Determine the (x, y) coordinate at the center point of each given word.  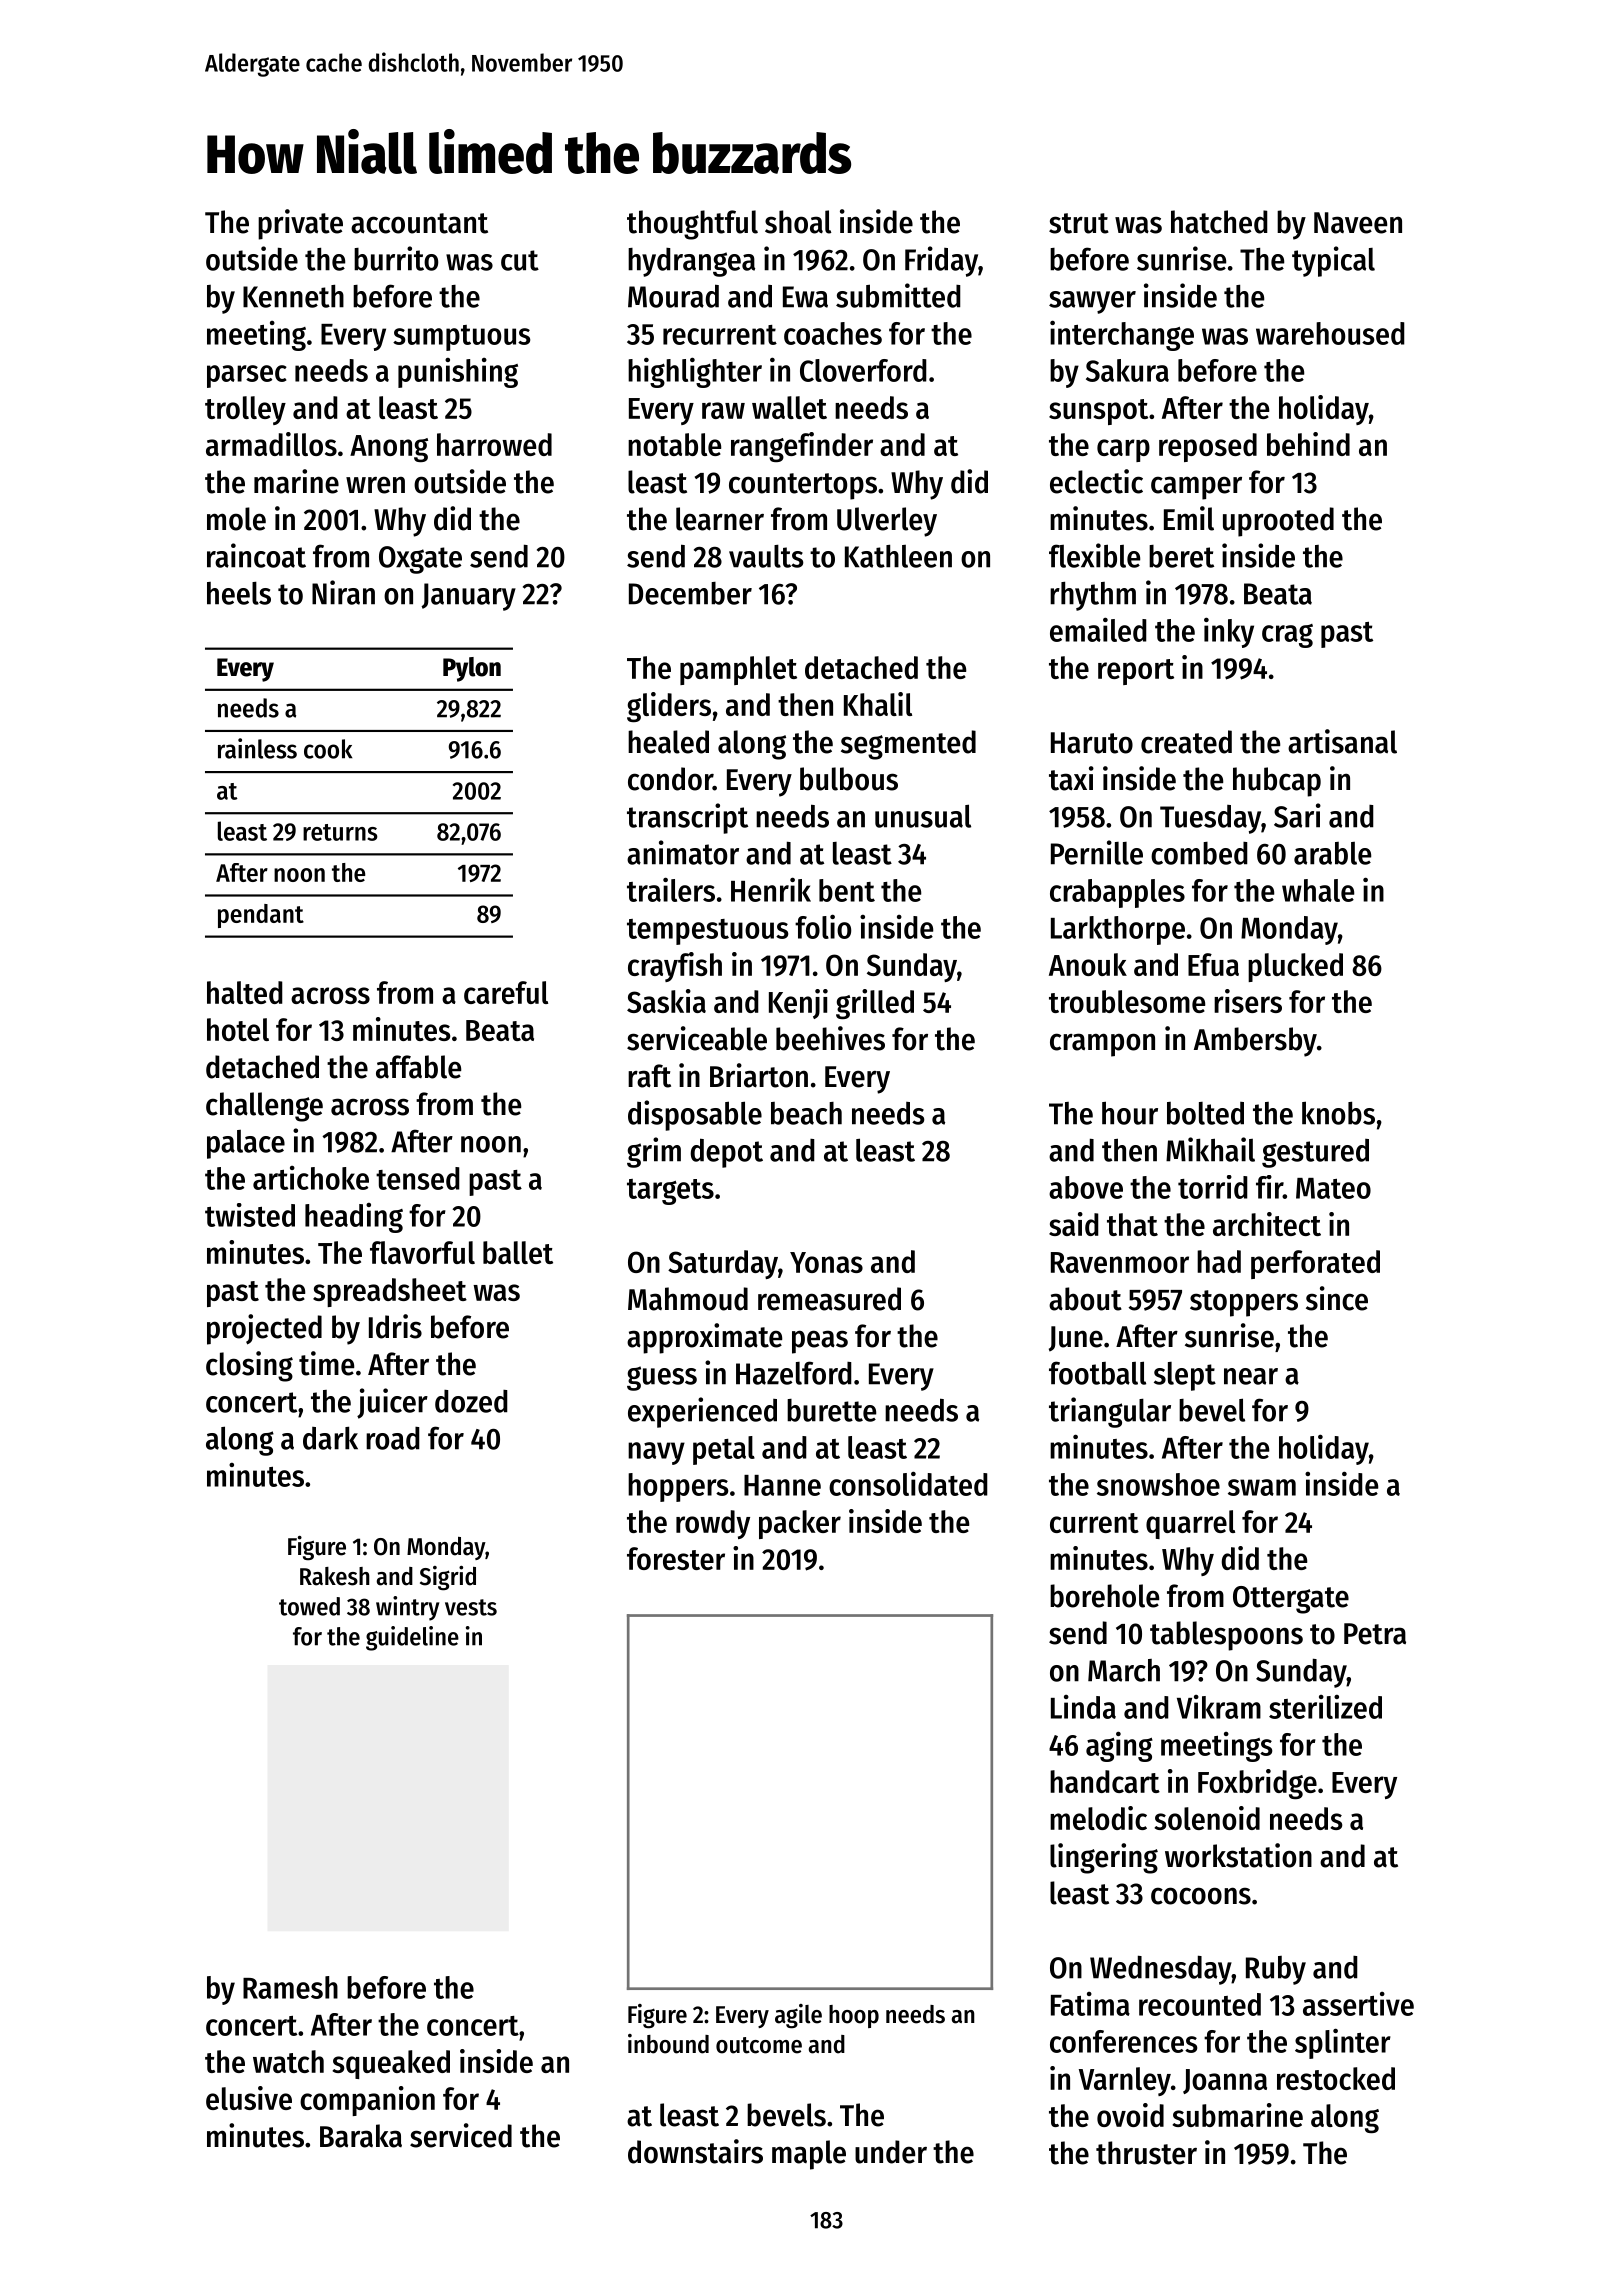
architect (1267, 1224)
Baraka (361, 2136)
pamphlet (738, 670)
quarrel (1190, 1524)
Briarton (759, 1075)
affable (418, 1067)
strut (1079, 223)
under (891, 2152)
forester (676, 1558)
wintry (407, 1608)
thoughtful (692, 225)
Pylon (472, 669)
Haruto (1092, 743)
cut (520, 260)
